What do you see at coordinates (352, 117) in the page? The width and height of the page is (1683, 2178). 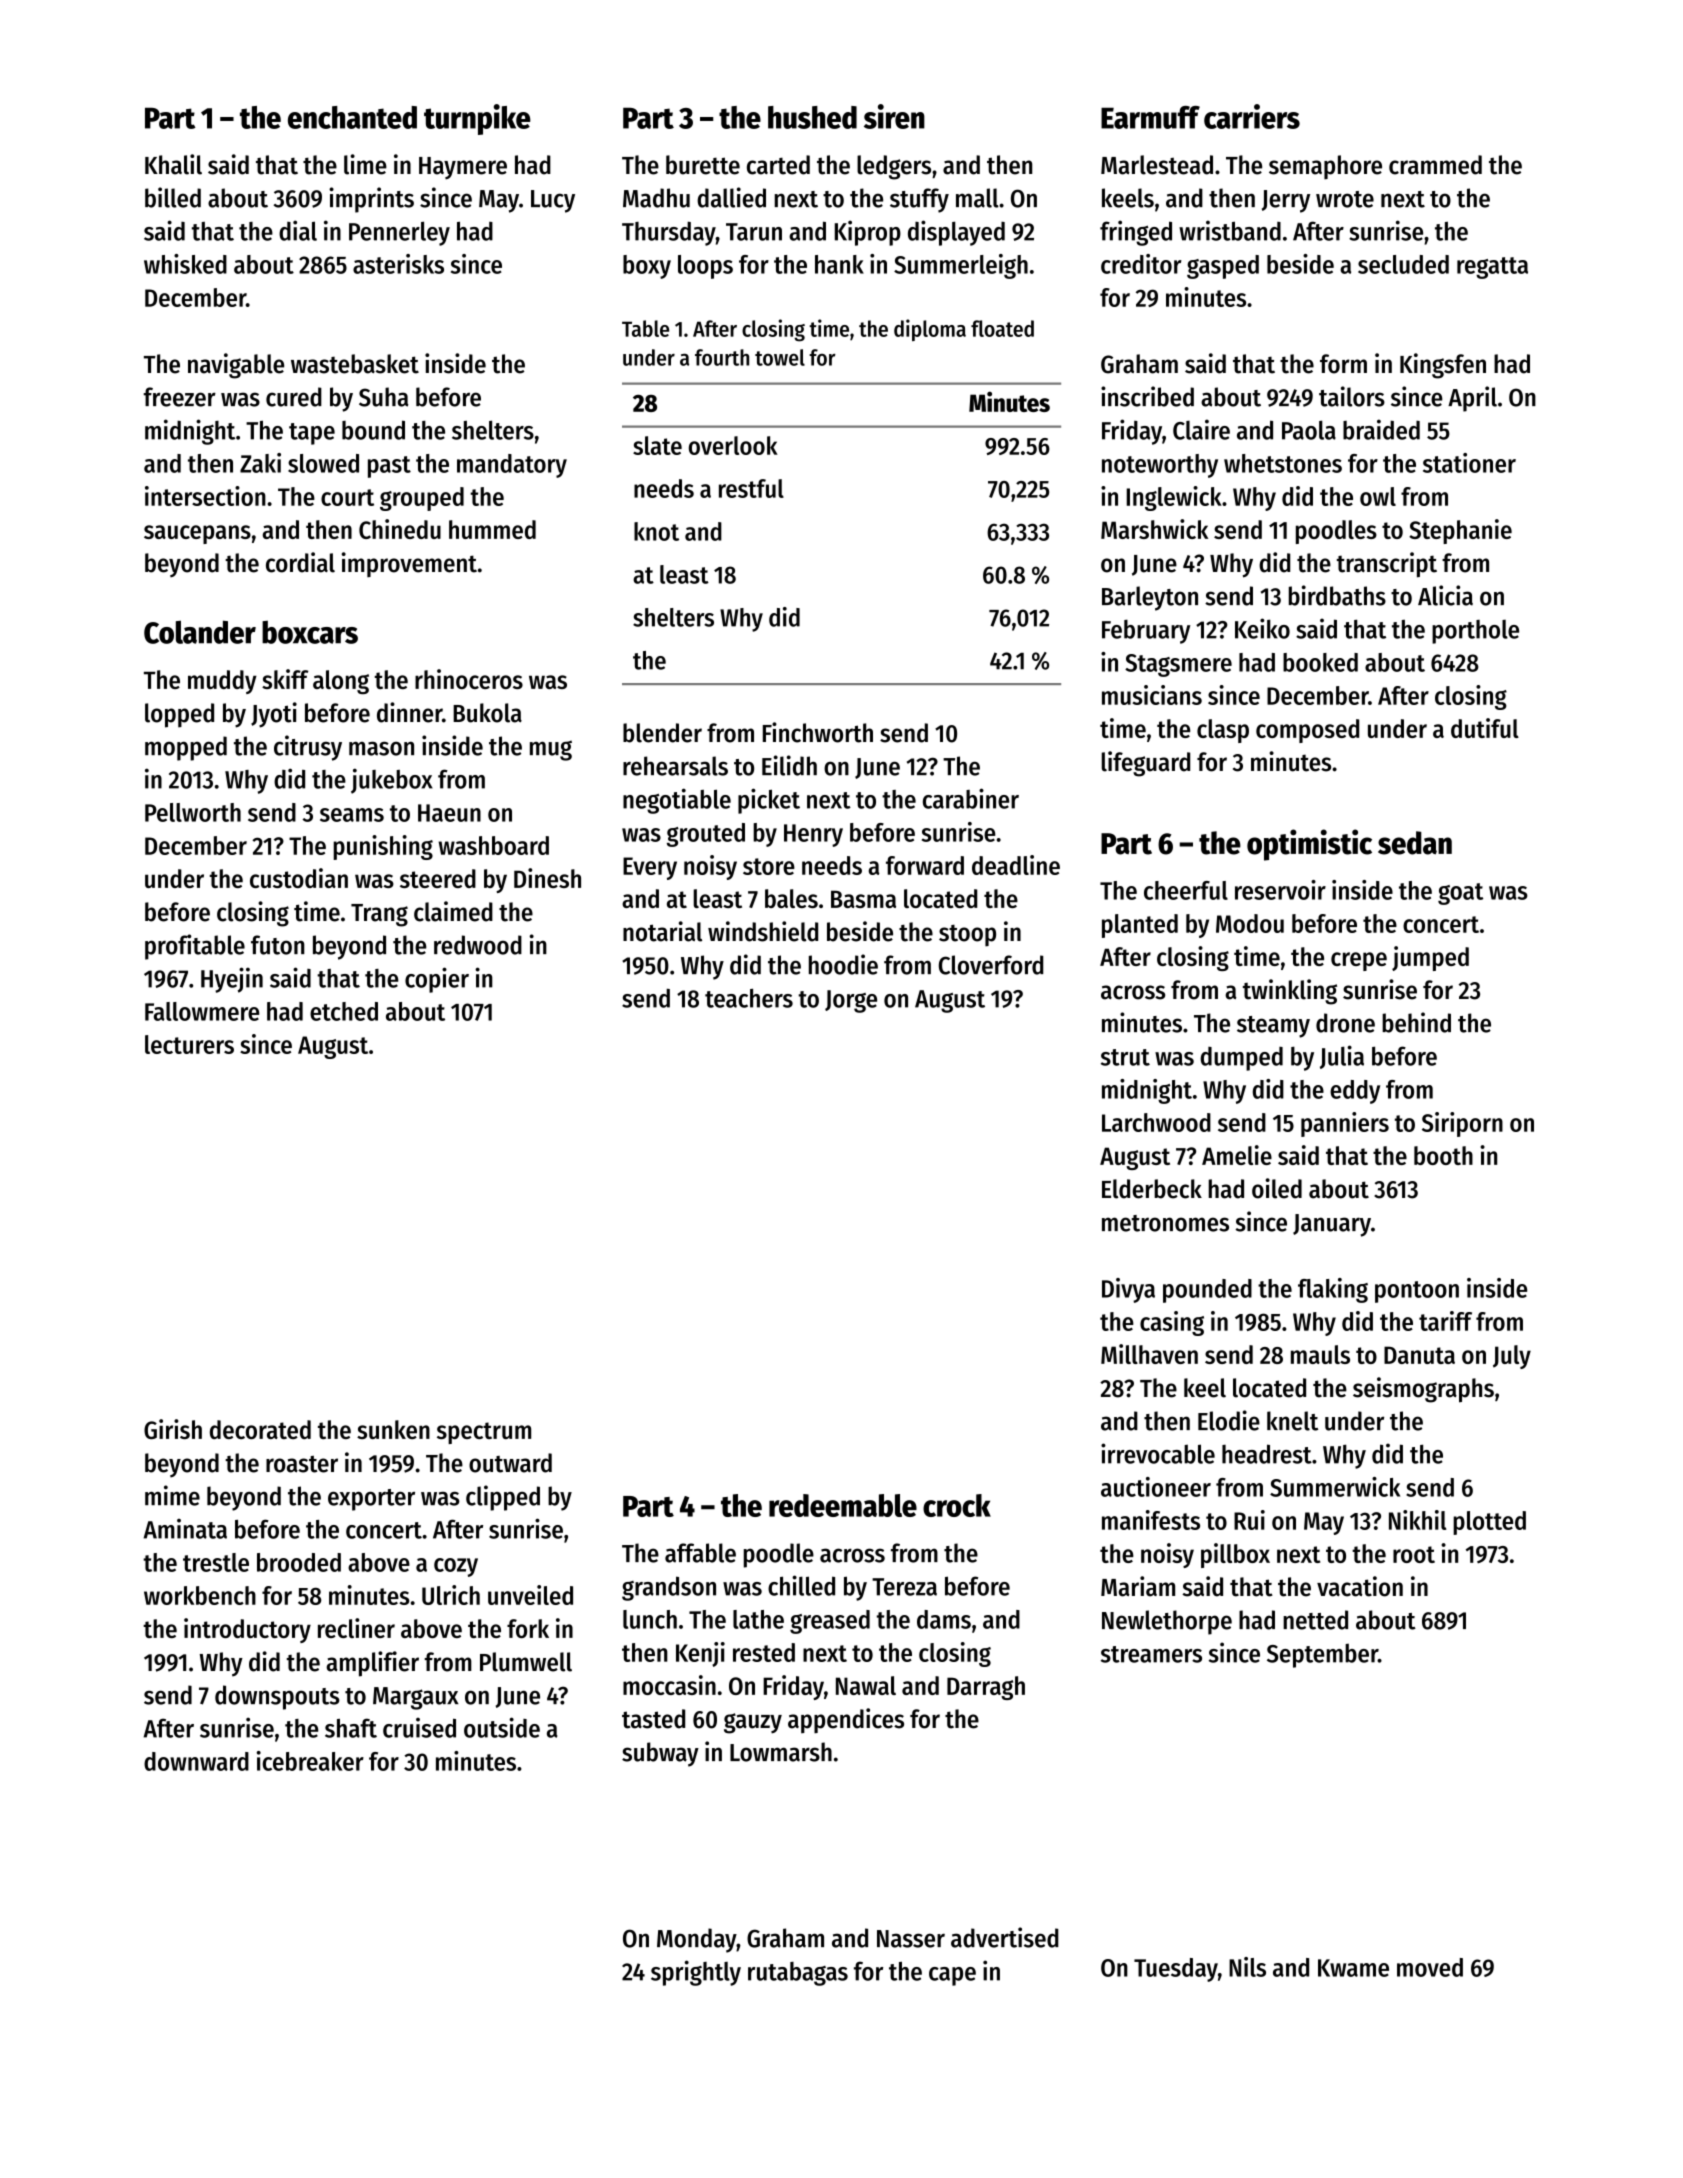 I see `enchanted` at bounding box center [352, 117].
